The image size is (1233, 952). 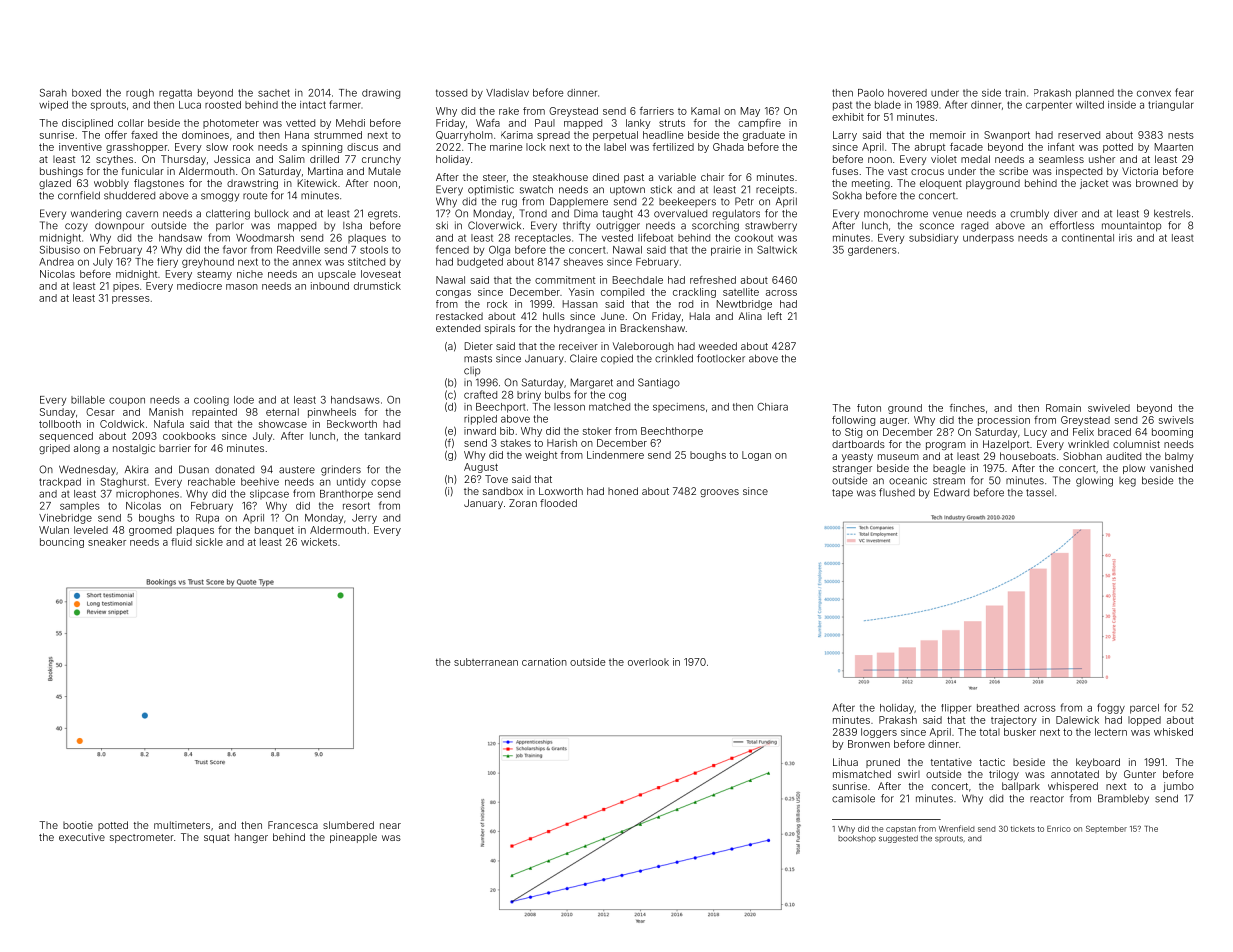 I want to click on flushed, so click(x=897, y=492).
